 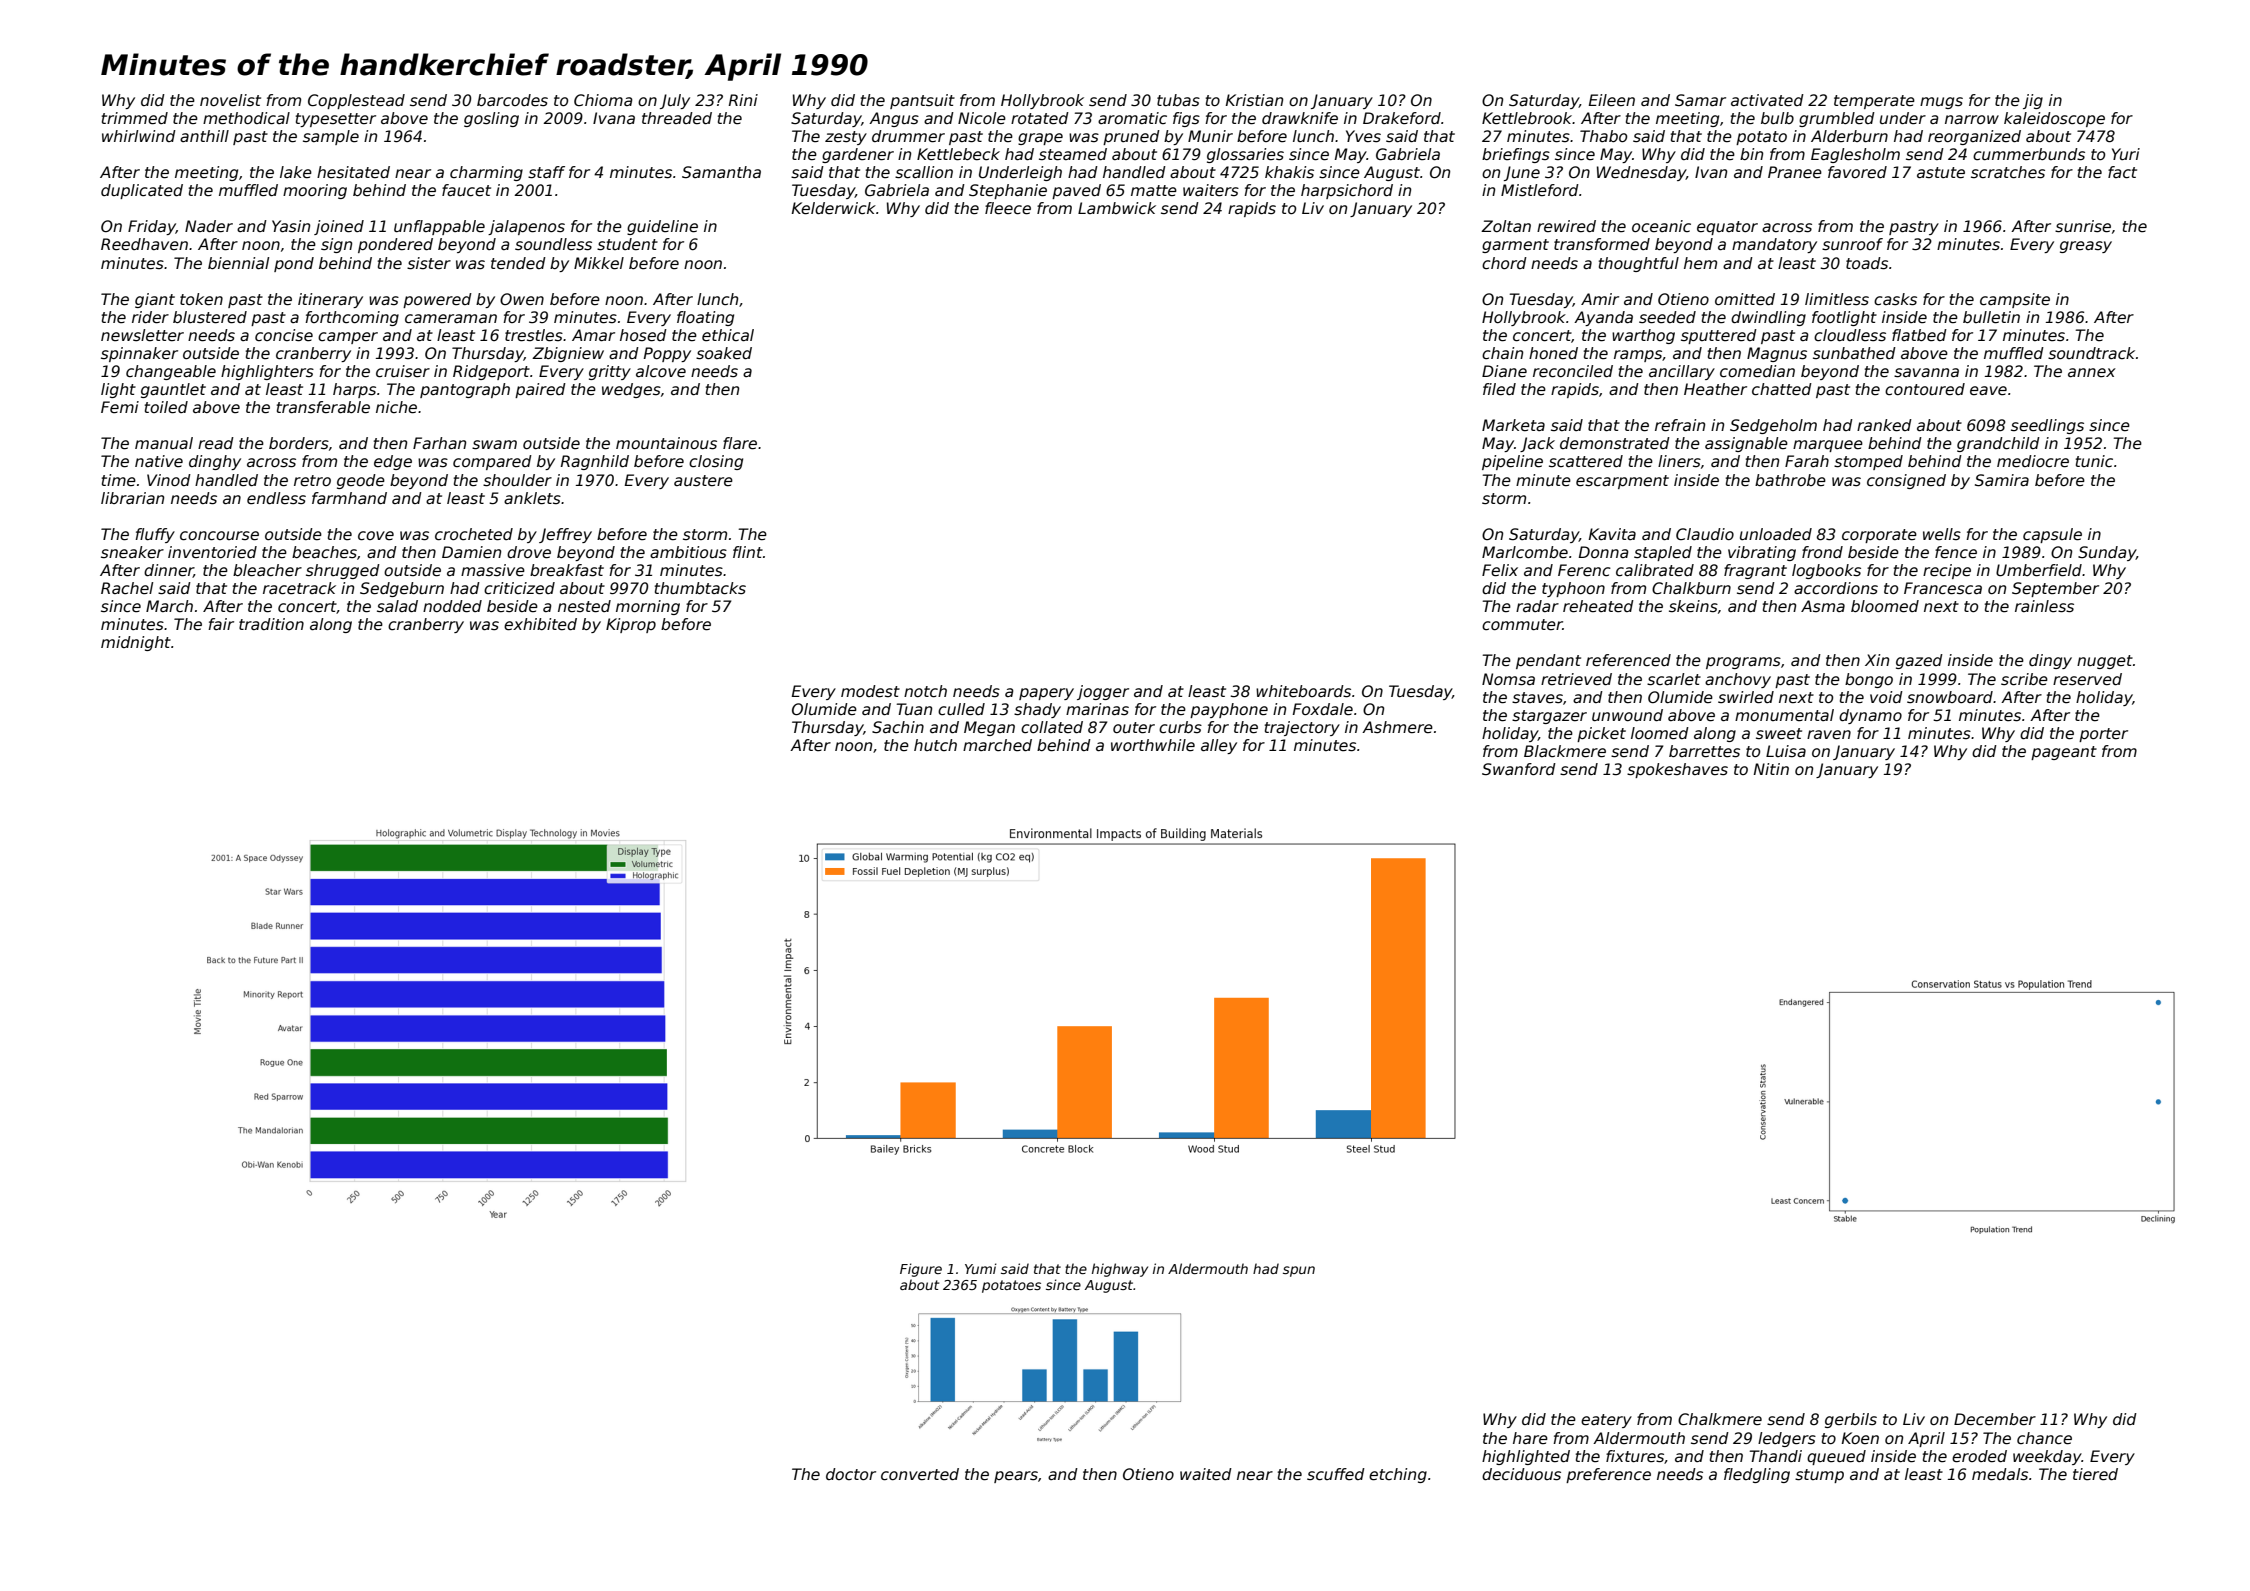 What do you see at coordinates (1016, 1477) in the document?
I see `pears` at bounding box center [1016, 1477].
